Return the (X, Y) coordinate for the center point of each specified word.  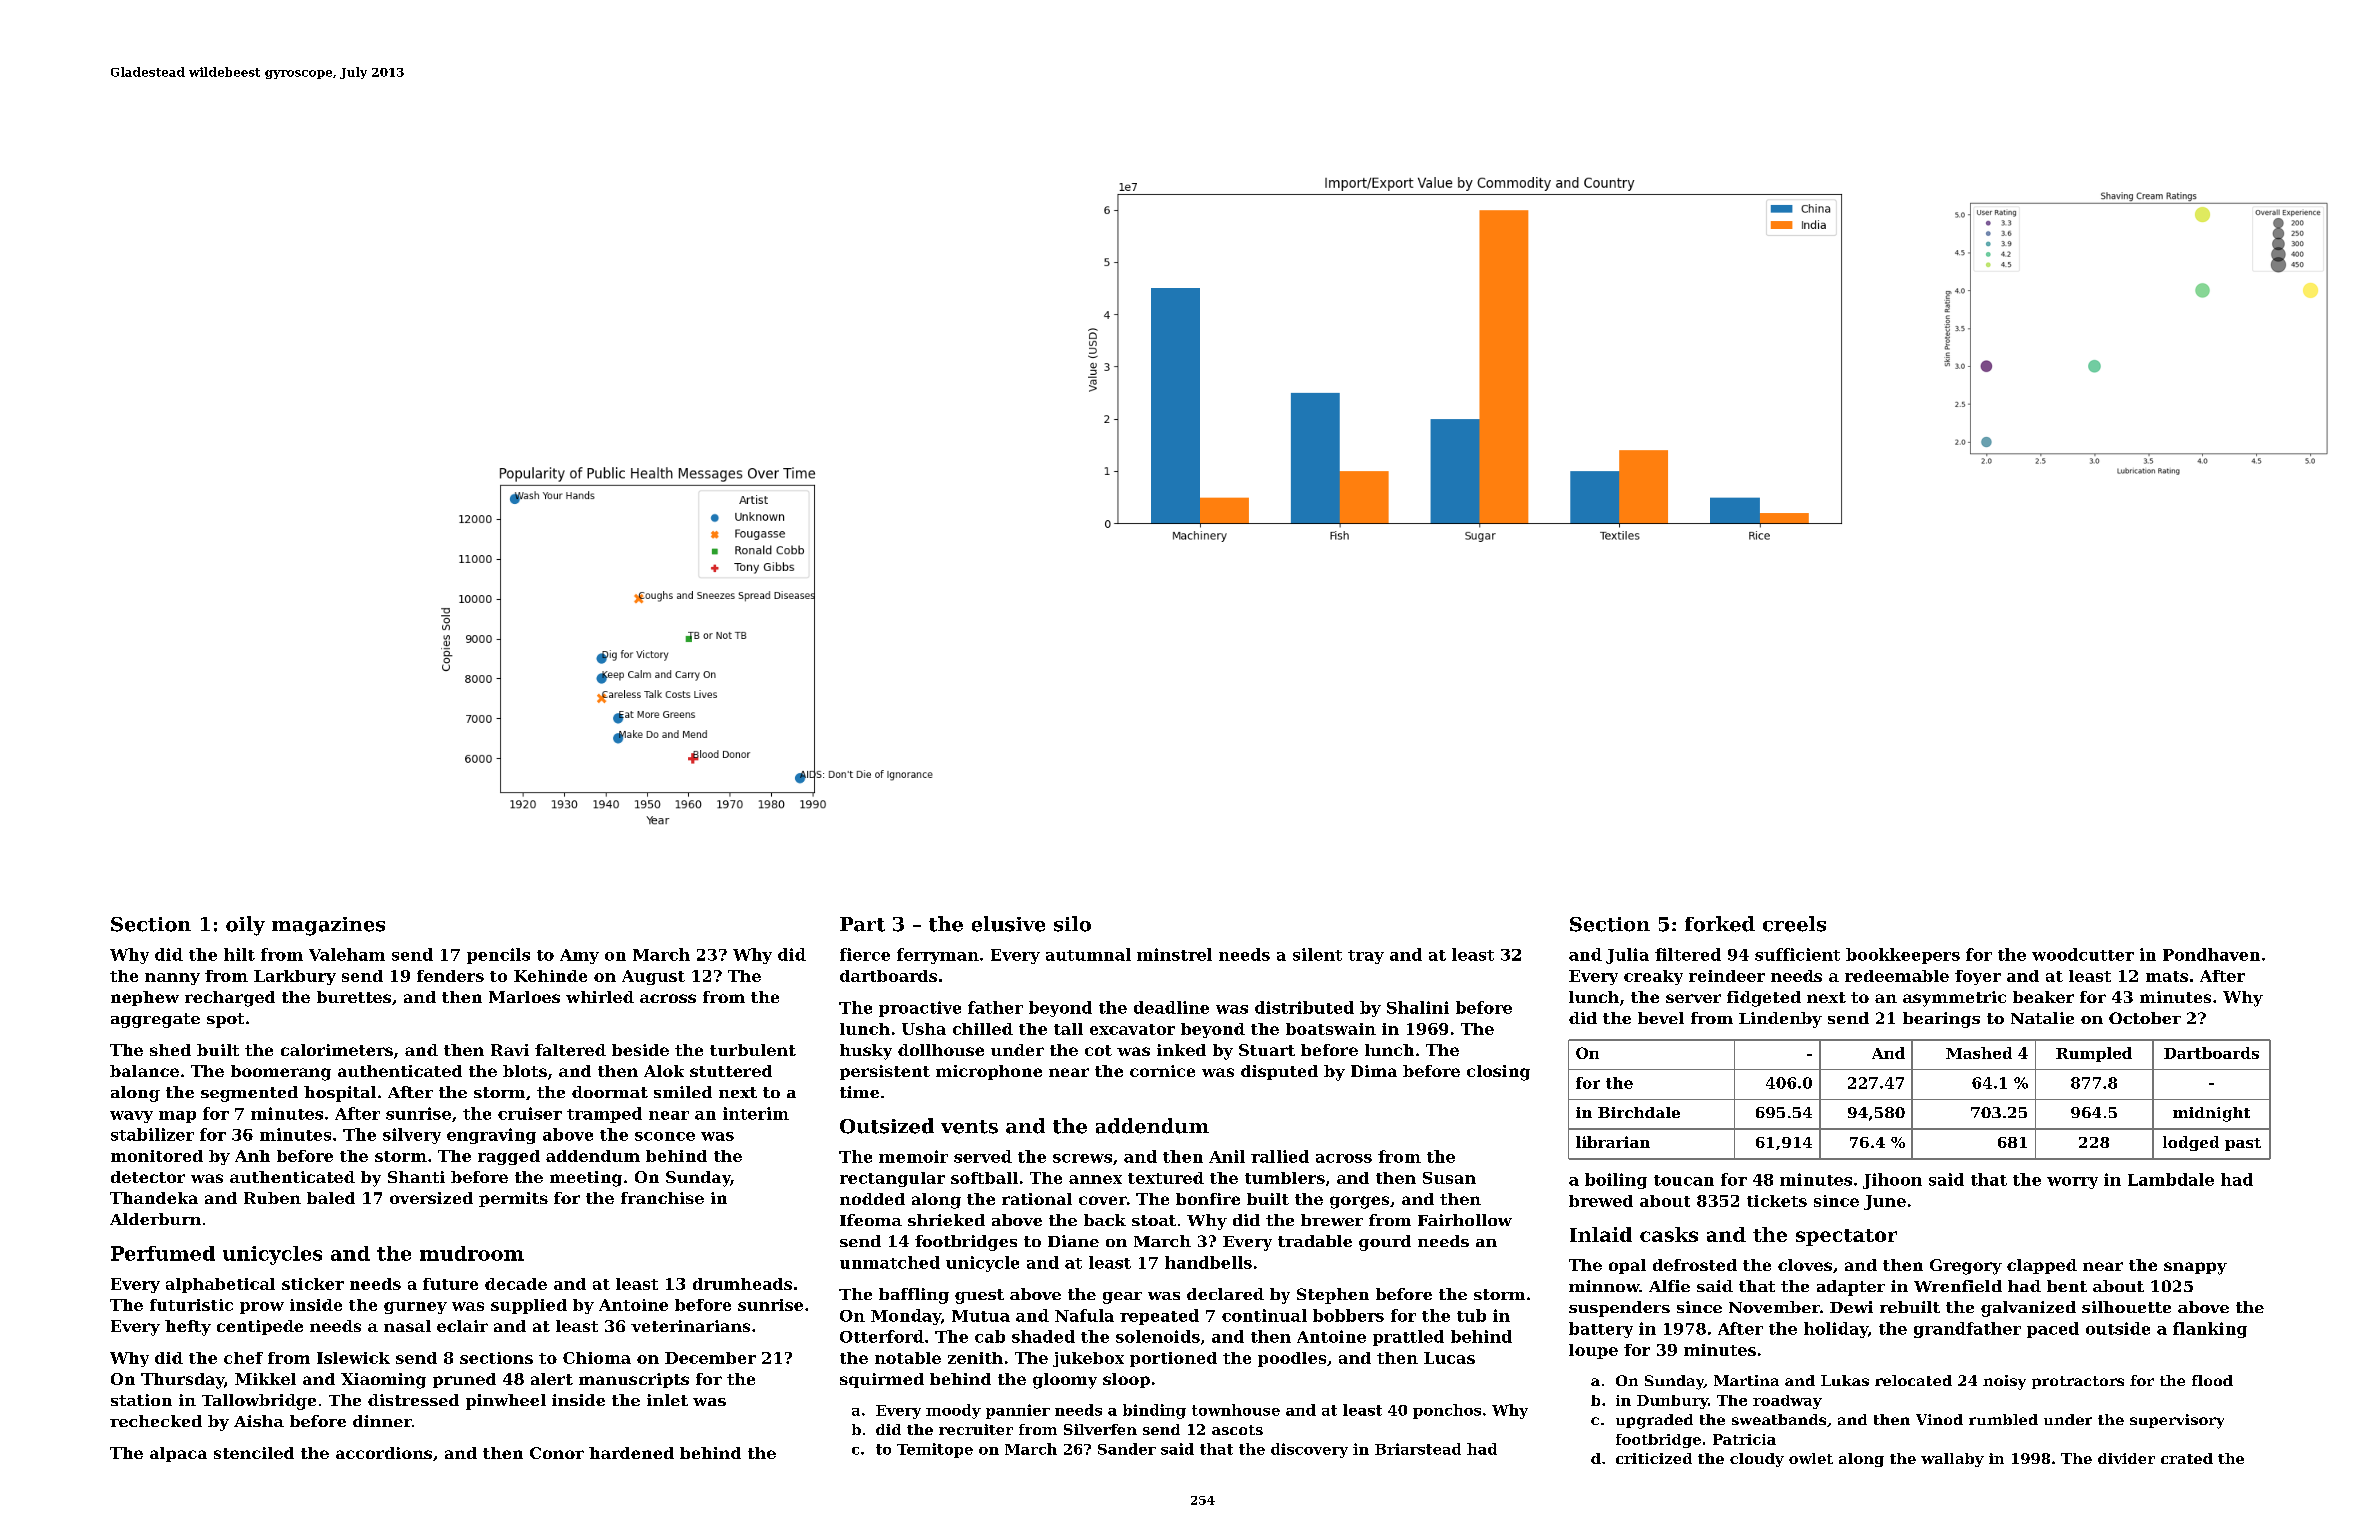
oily (245, 926)
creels (1794, 924)
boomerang (281, 1073)
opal (1627, 1266)
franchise (662, 1198)
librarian (1613, 1142)
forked (1720, 924)
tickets (1777, 1201)
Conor (557, 1453)
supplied (529, 1306)
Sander (1127, 1449)
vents (969, 1127)
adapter (1851, 1288)
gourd (1385, 1243)
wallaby (1952, 1460)
